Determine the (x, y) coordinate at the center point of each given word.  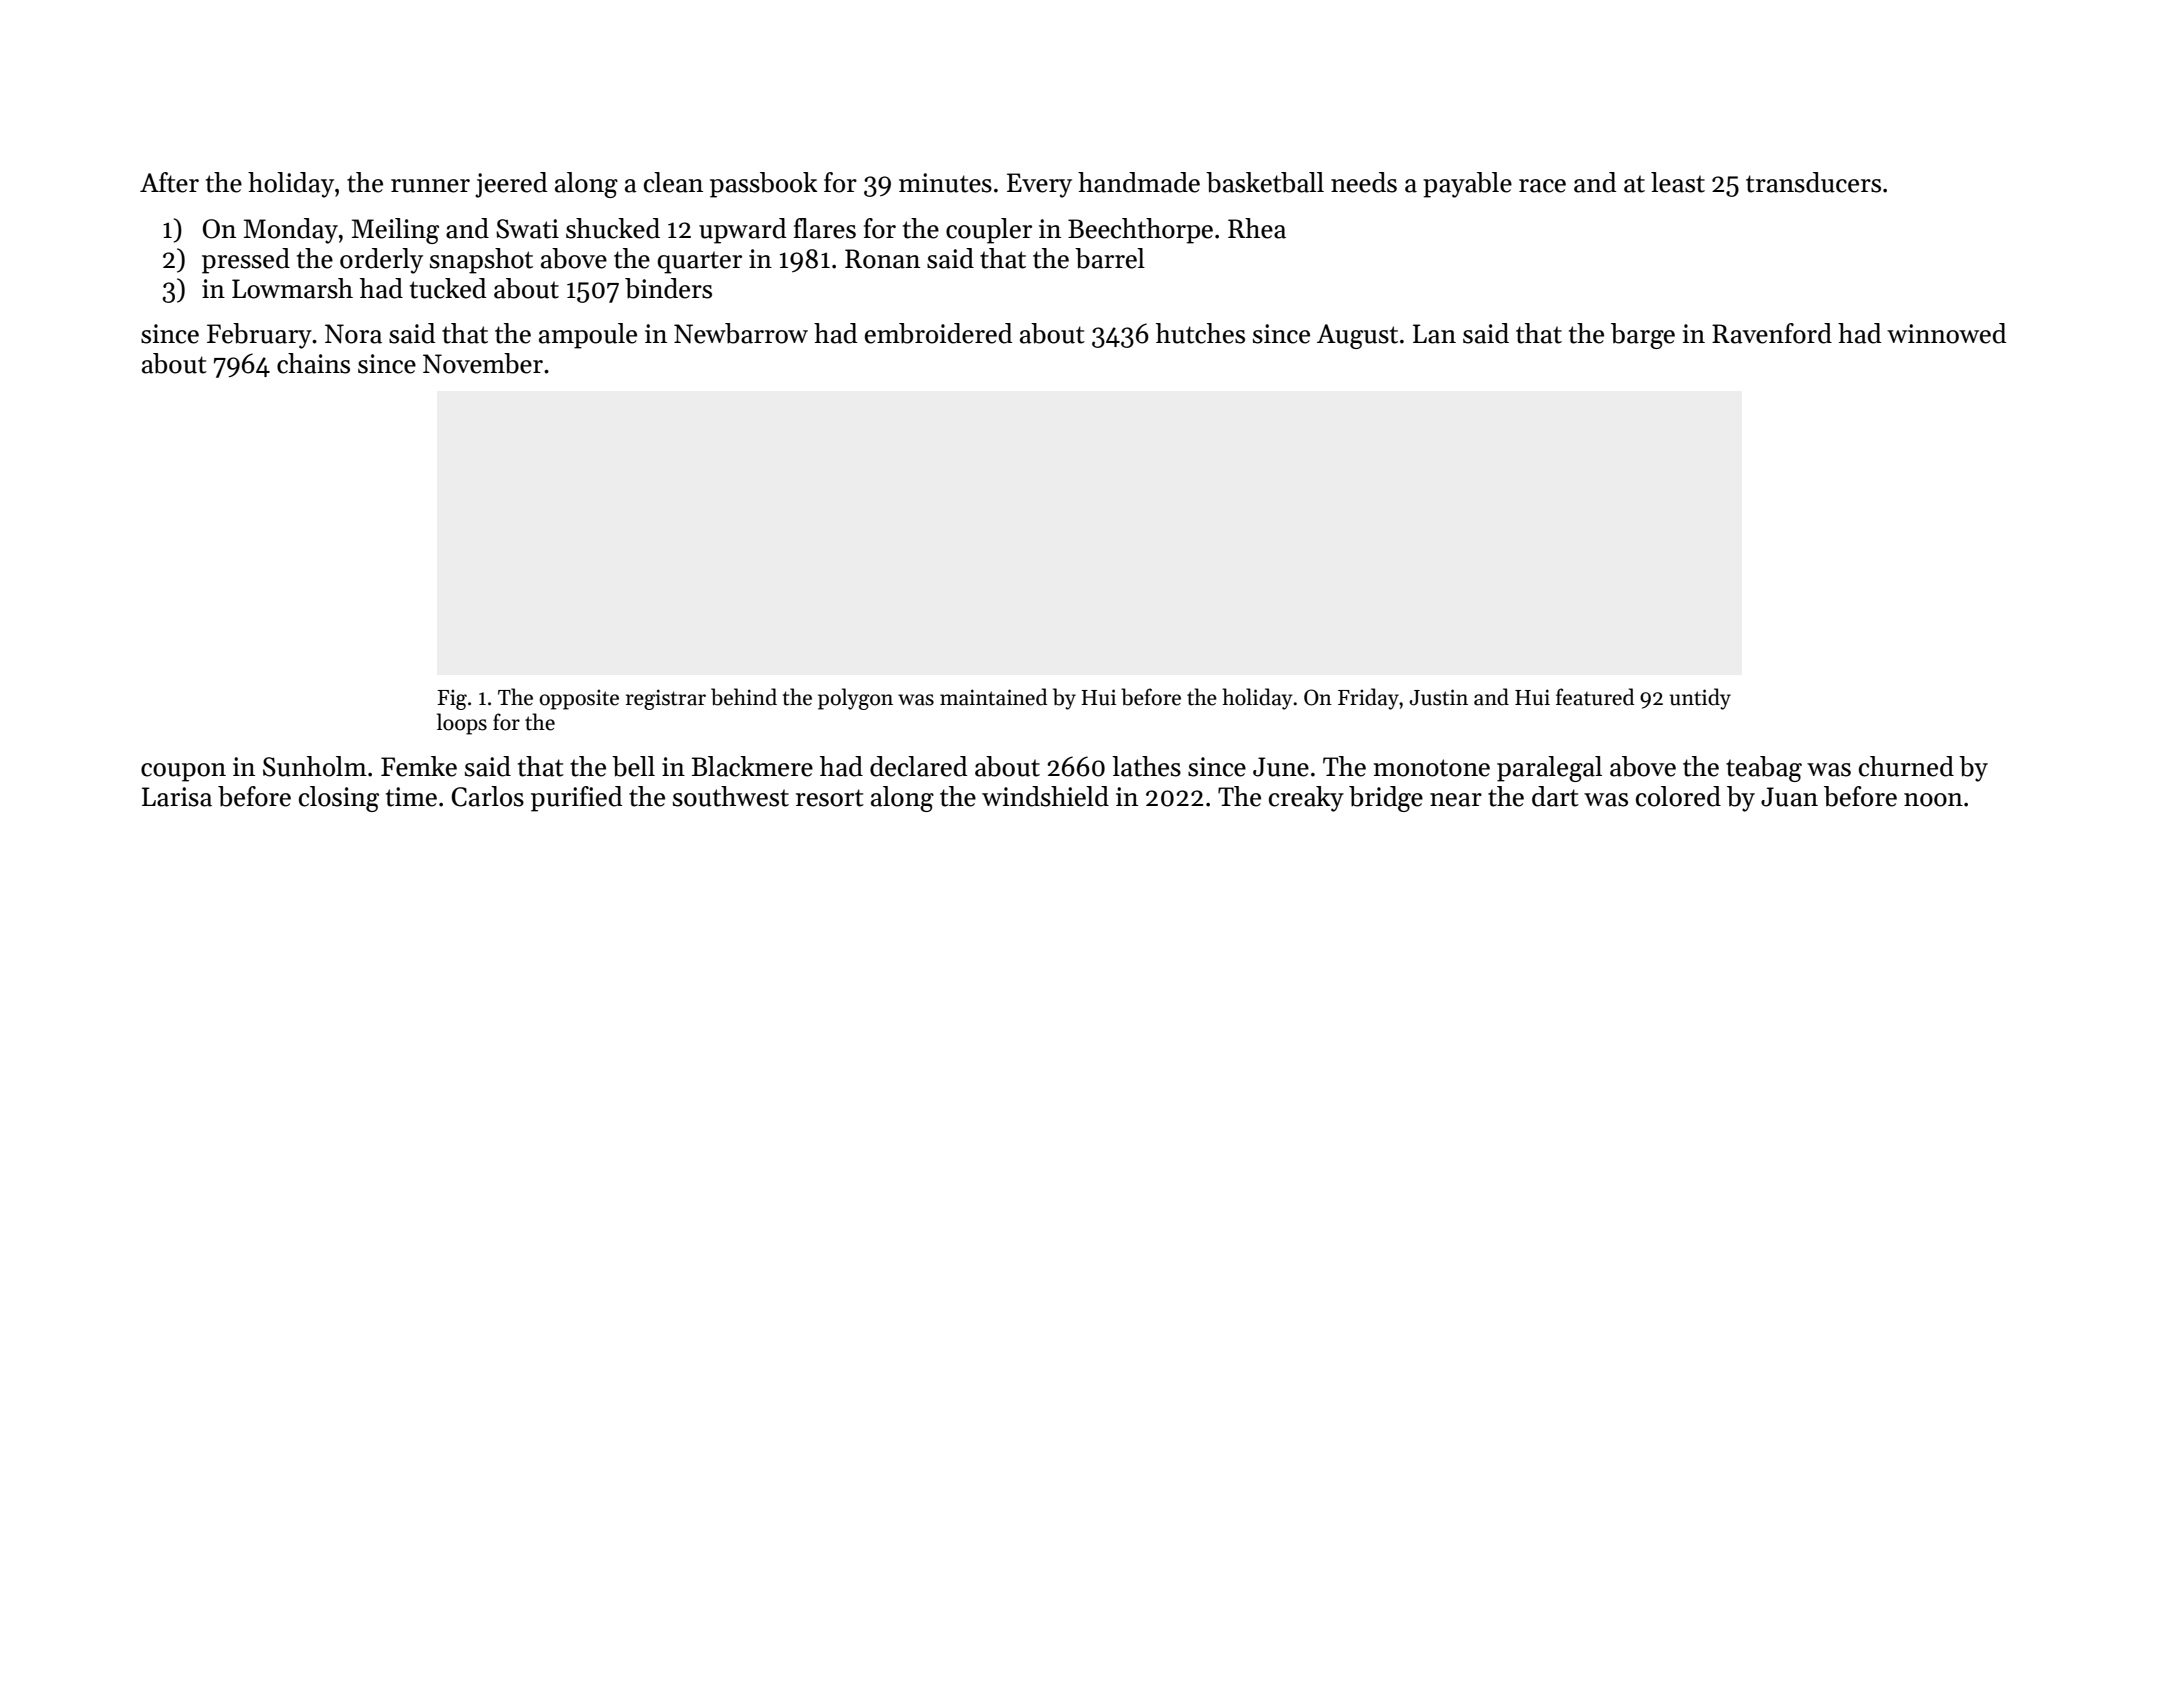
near (1456, 800)
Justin (1438, 697)
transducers (1813, 182)
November (483, 363)
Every (1039, 185)
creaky (1306, 799)
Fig (452, 699)
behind (744, 697)
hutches (1200, 333)
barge (1643, 336)
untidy (1700, 699)
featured (1595, 697)
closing (339, 799)
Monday (291, 231)
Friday (1368, 699)
